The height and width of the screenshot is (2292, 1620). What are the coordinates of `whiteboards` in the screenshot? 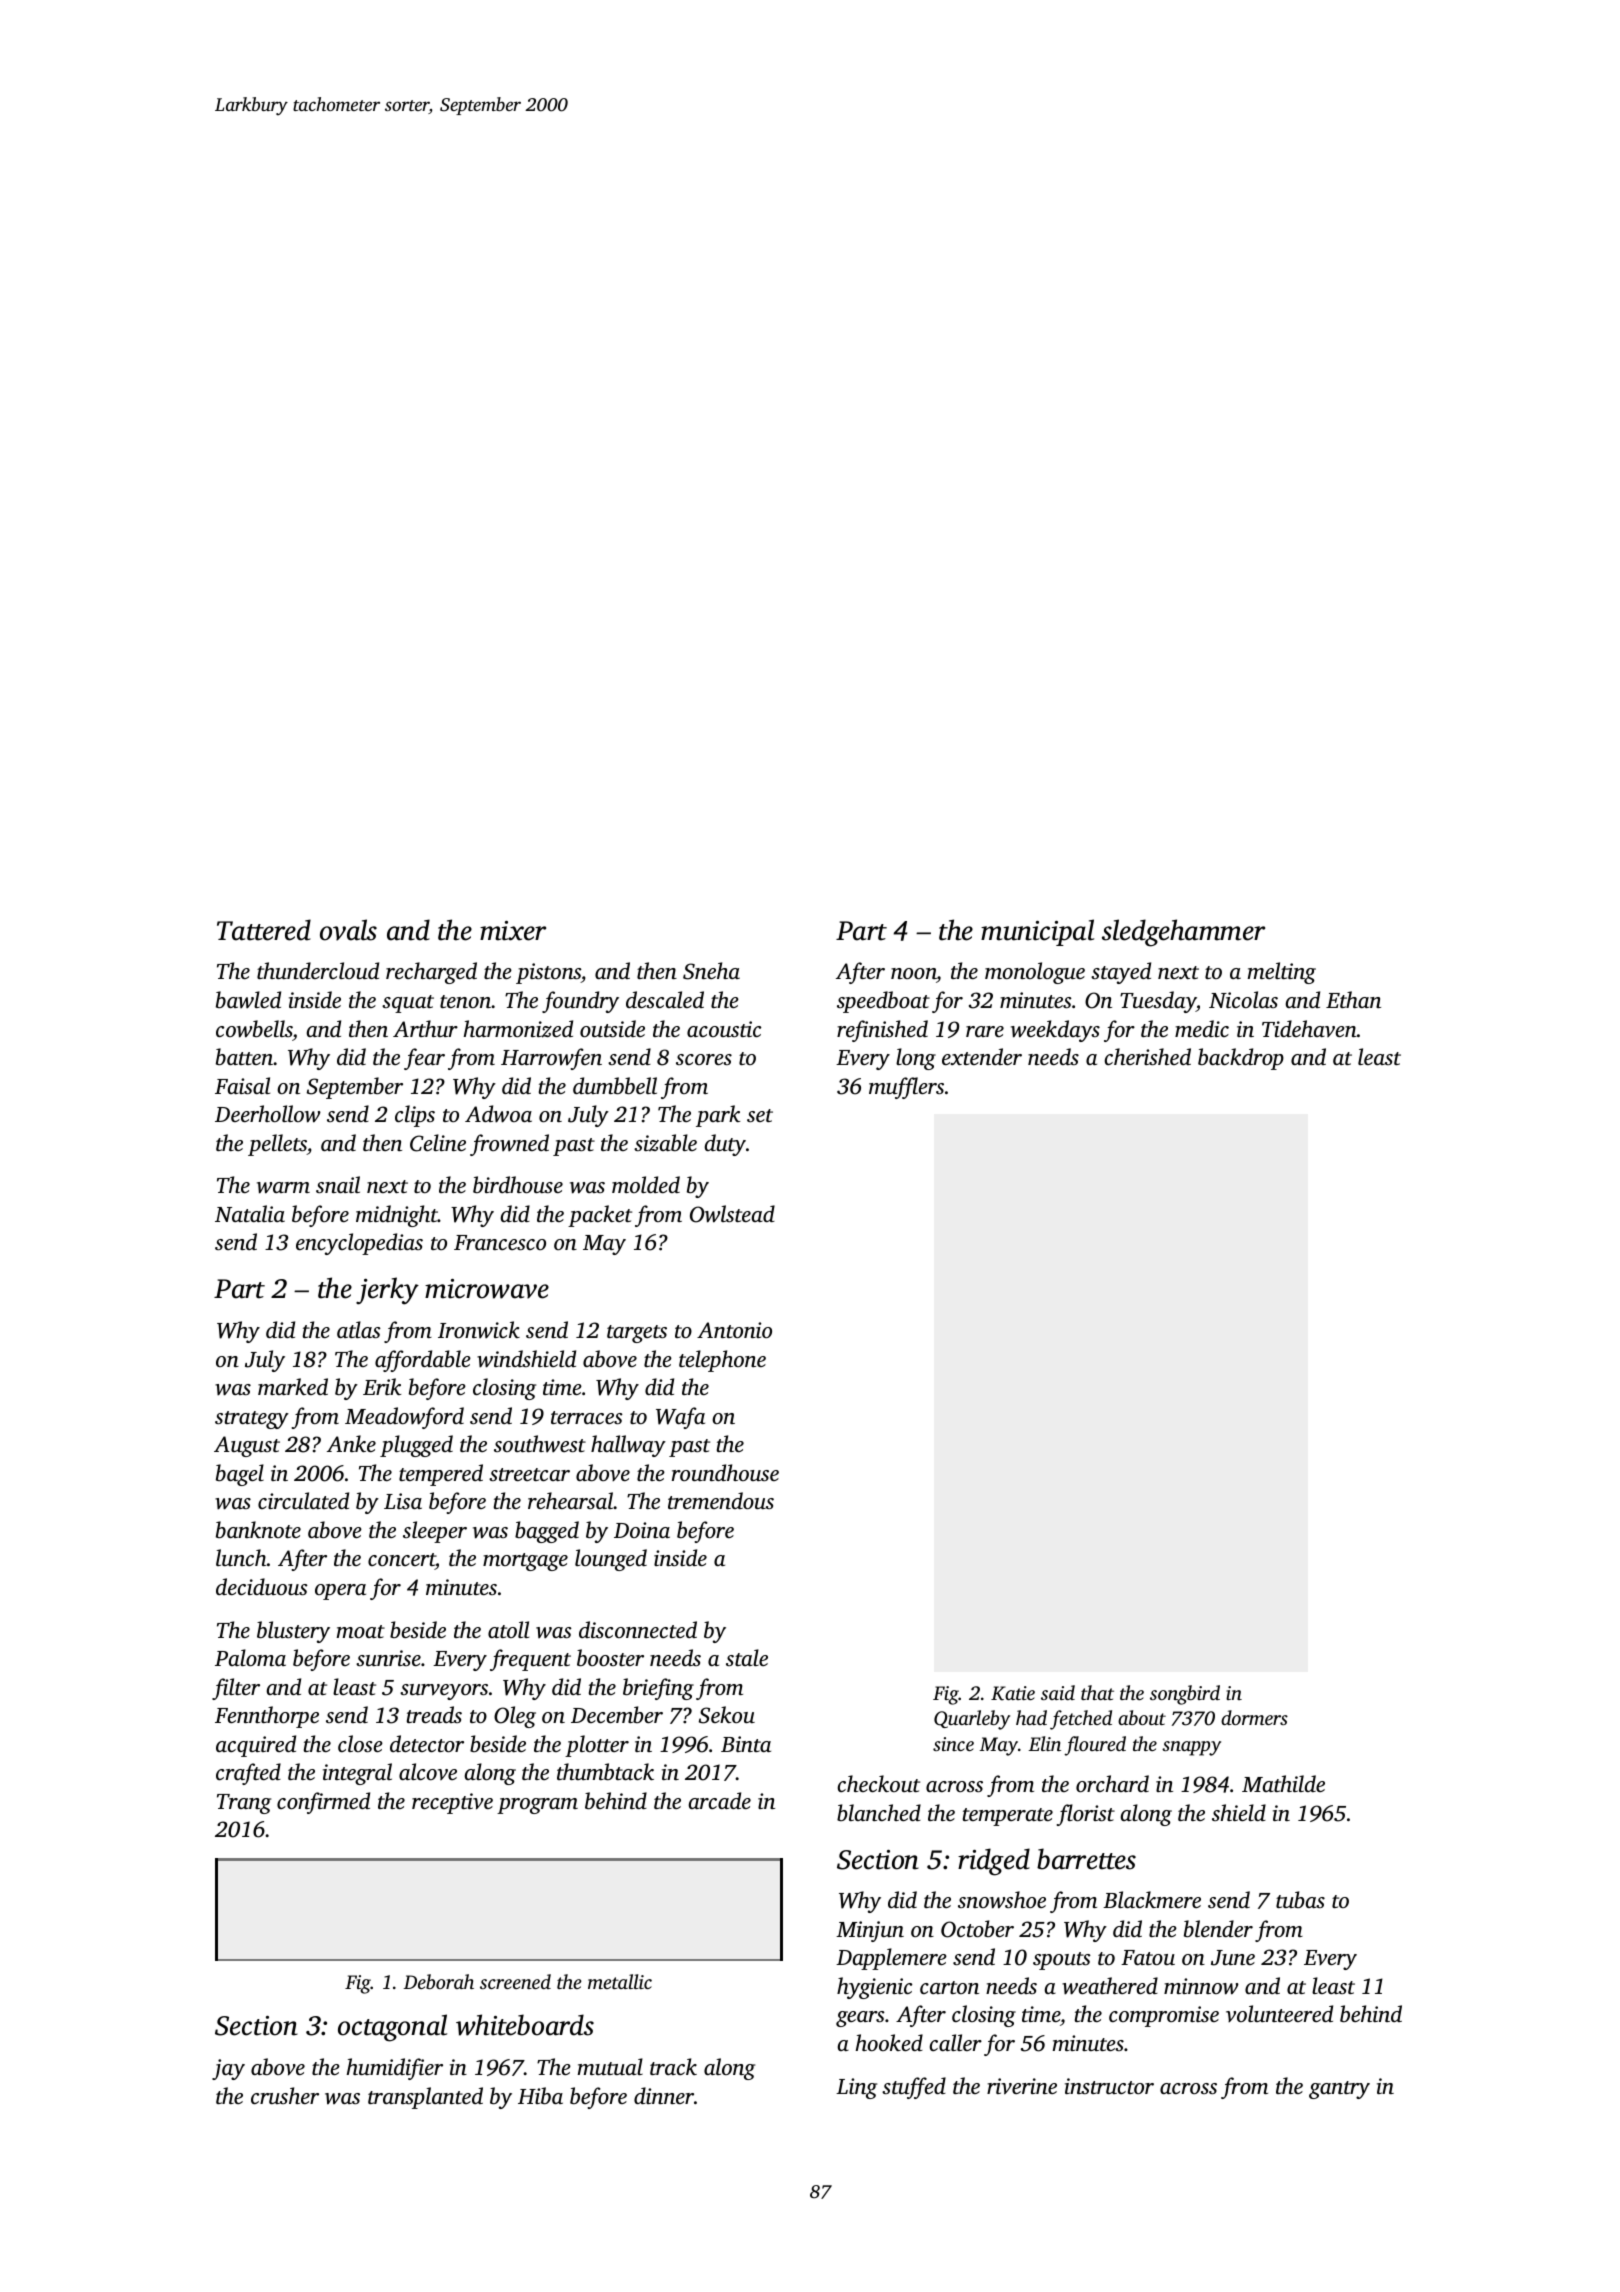 It's located at (525, 2025).
